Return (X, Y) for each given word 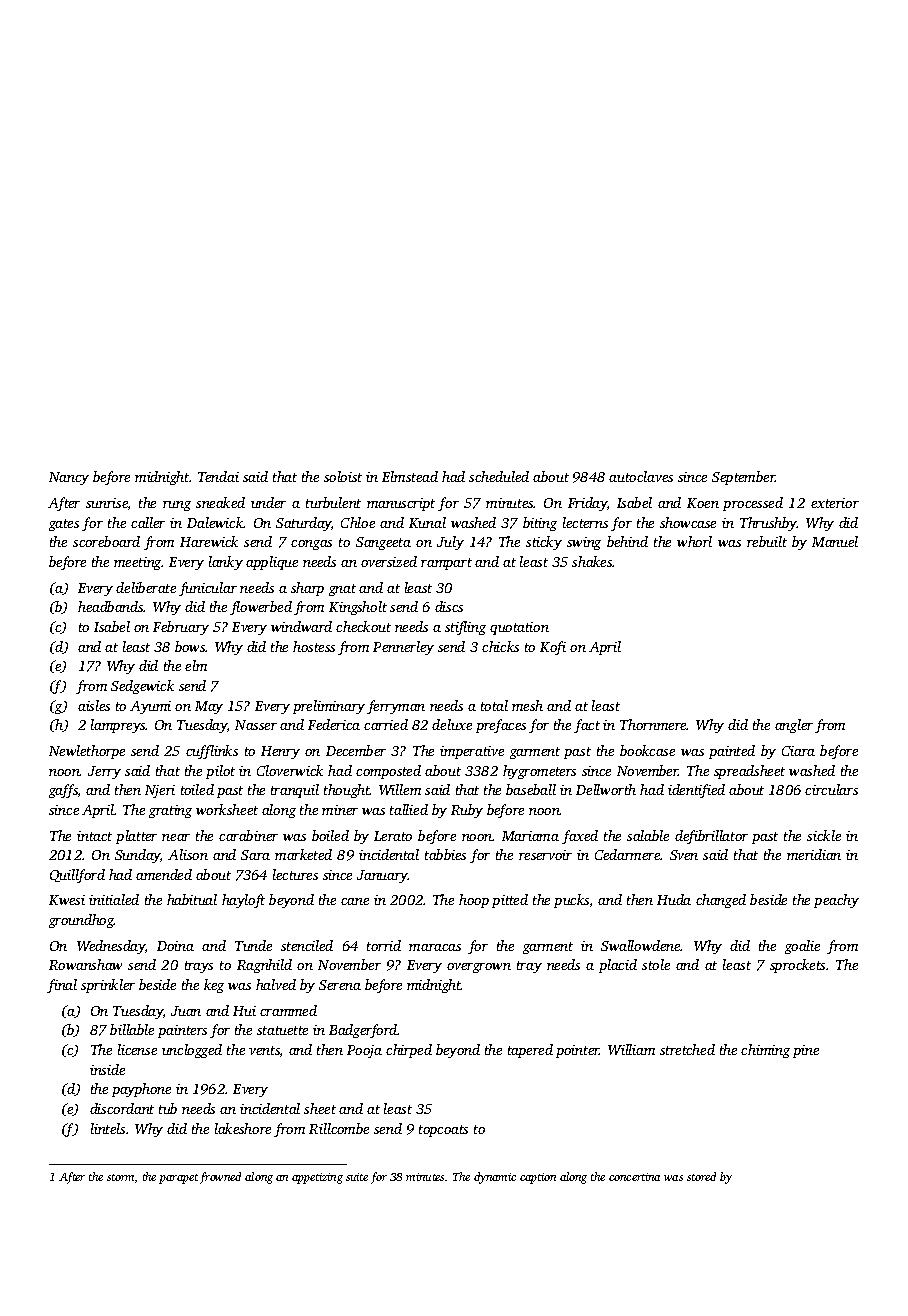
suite (357, 1177)
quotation (519, 628)
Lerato (393, 836)
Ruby (467, 811)
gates (64, 525)
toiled (197, 789)
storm (120, 1177)
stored (701, 1176)
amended (164, 874)
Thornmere (653, 724)
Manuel (835, 541)
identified (696, 791)
